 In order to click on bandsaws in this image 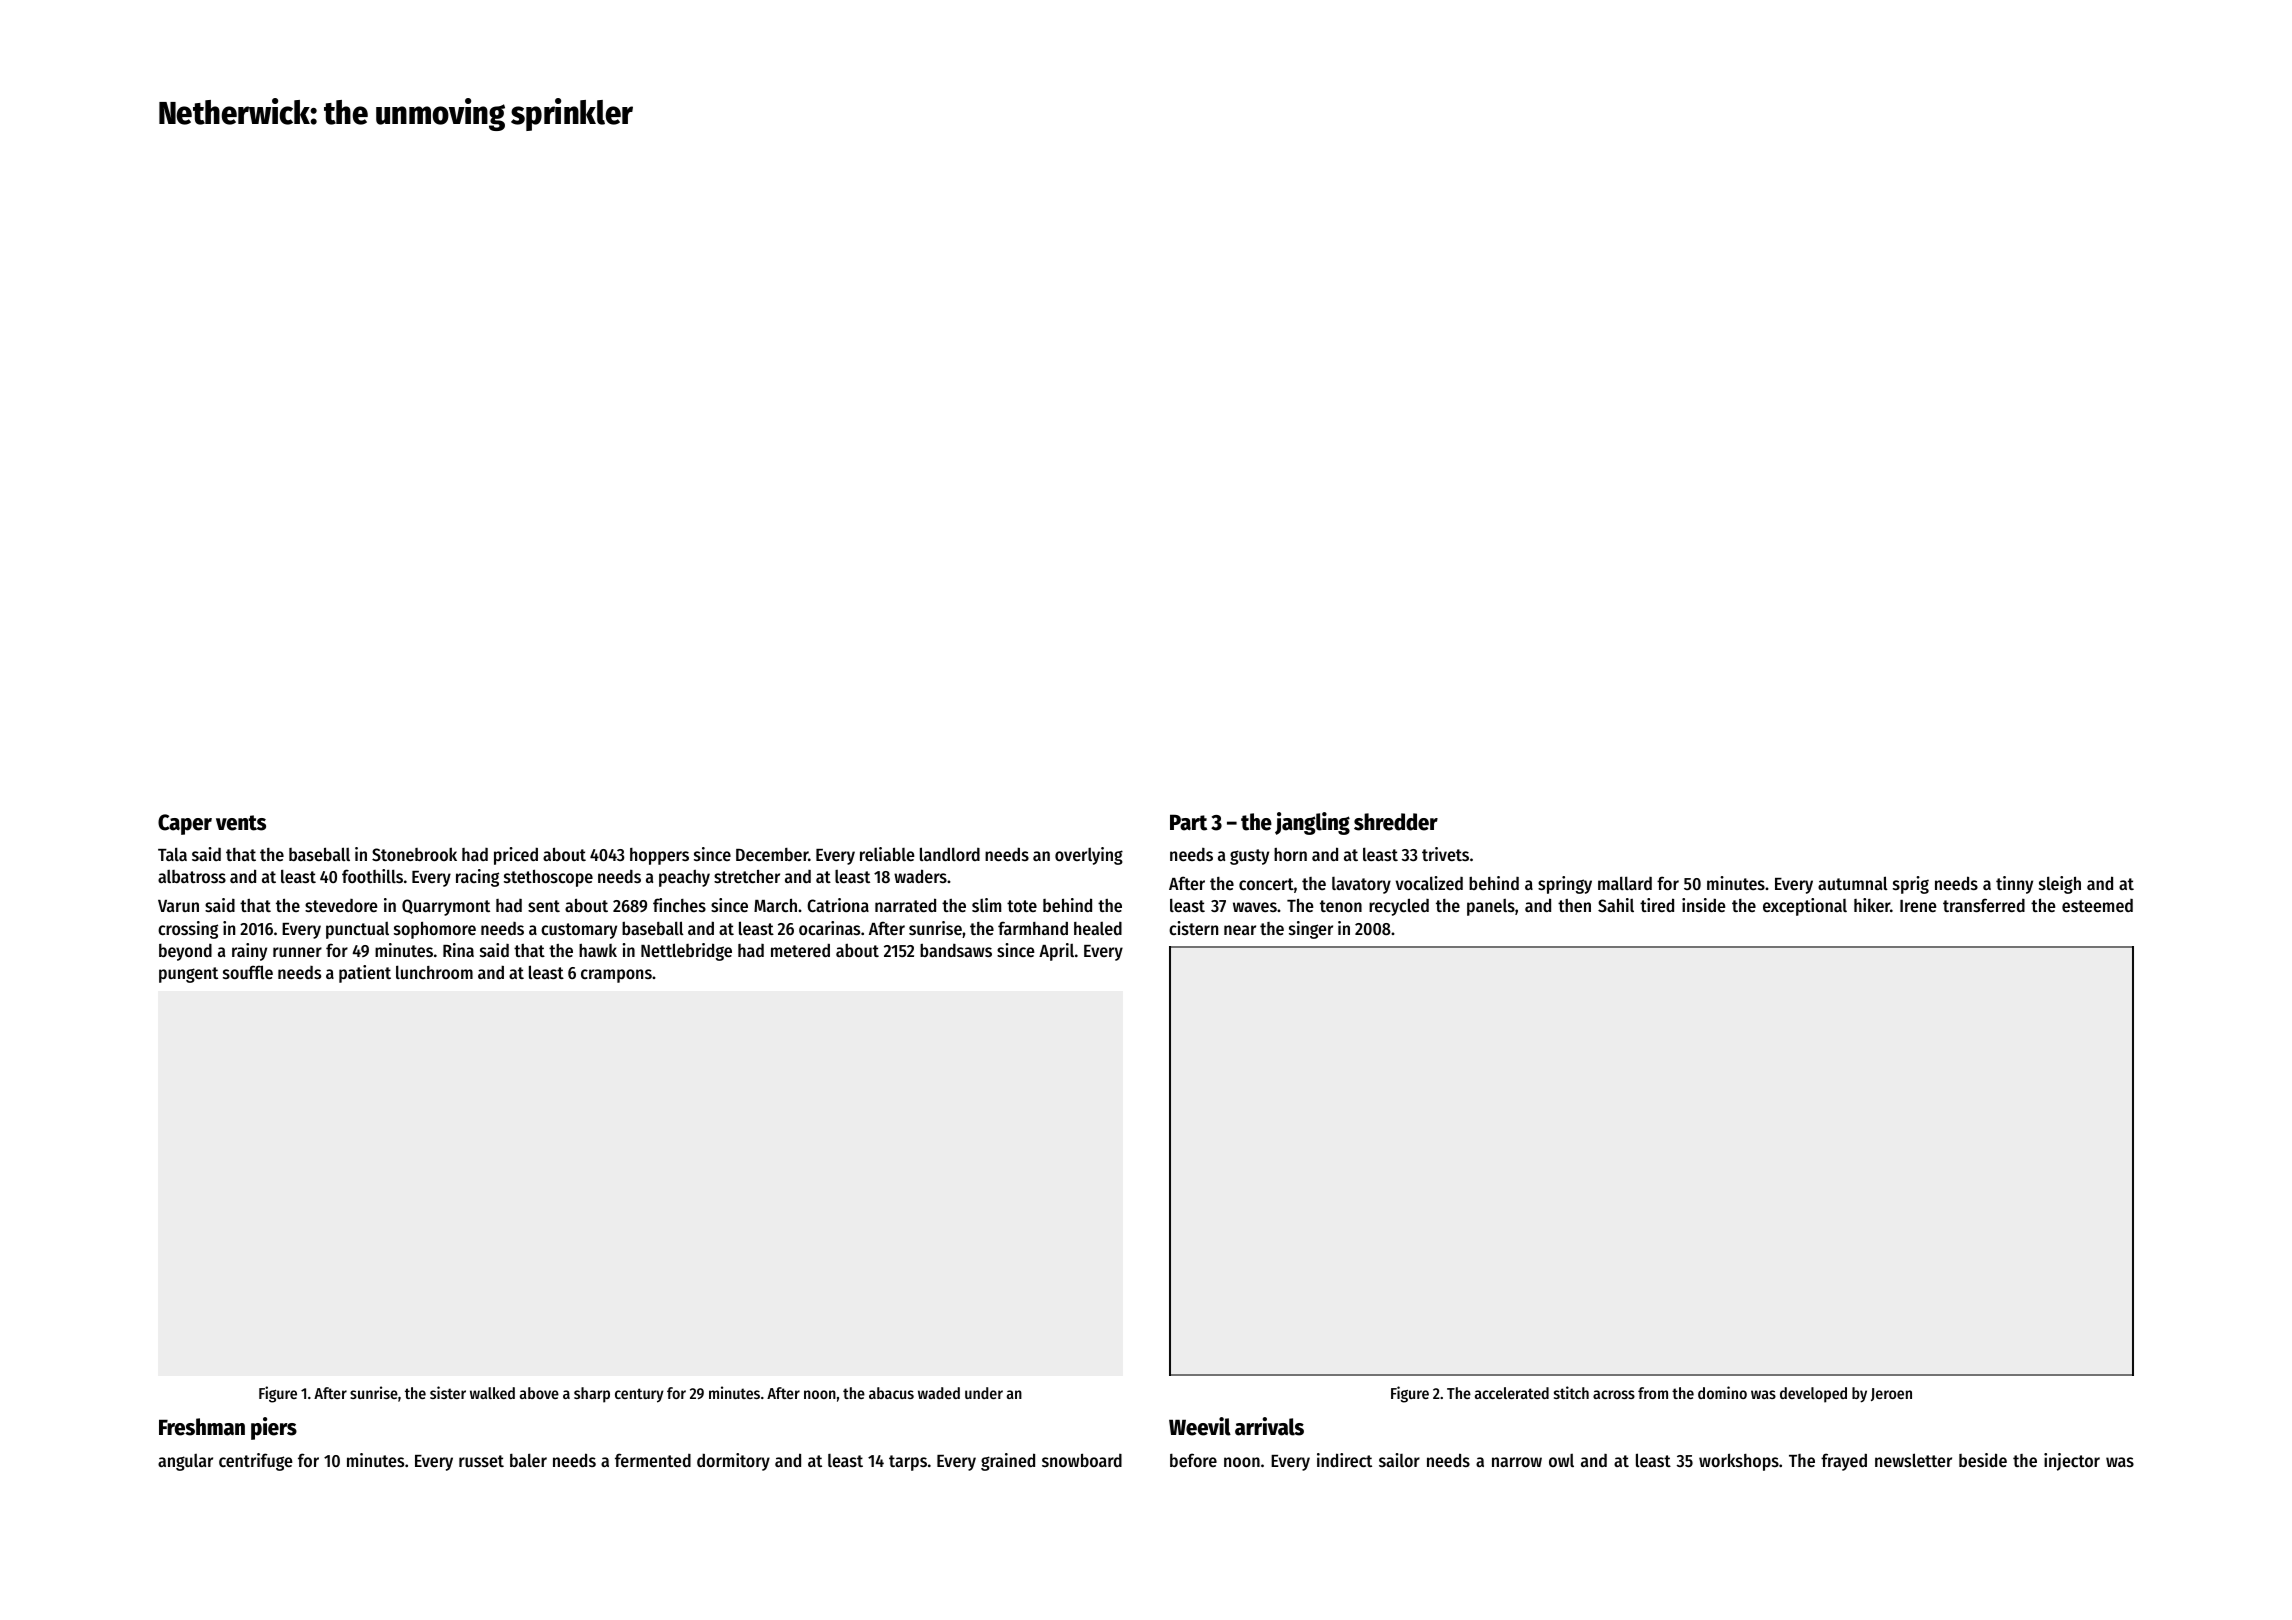, I will do `click(956, 950)`.
